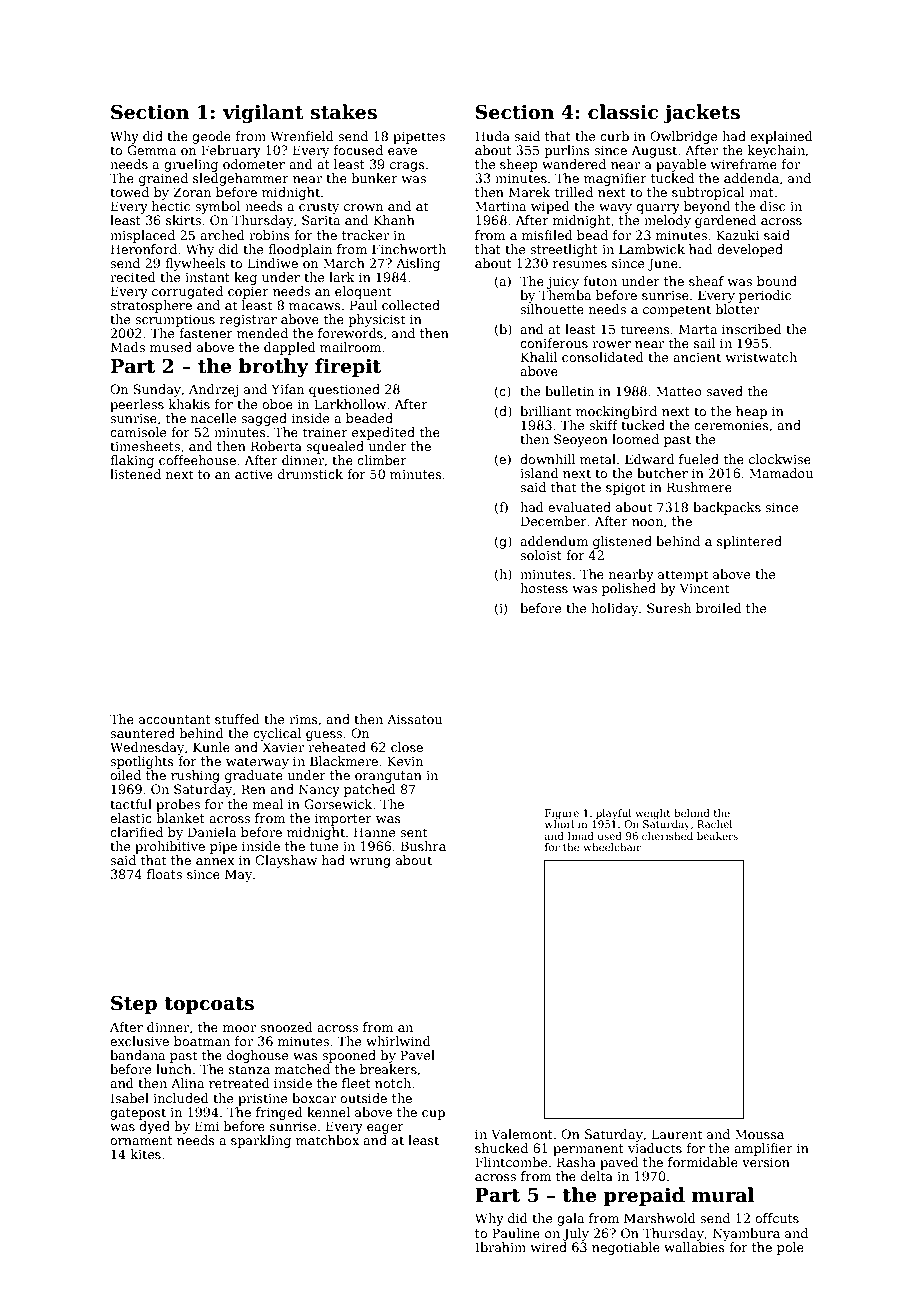  What do you see at coordinates (677, 1134) in the screenshot?
I see `Laurent` at bounding box center [677, 1134].
